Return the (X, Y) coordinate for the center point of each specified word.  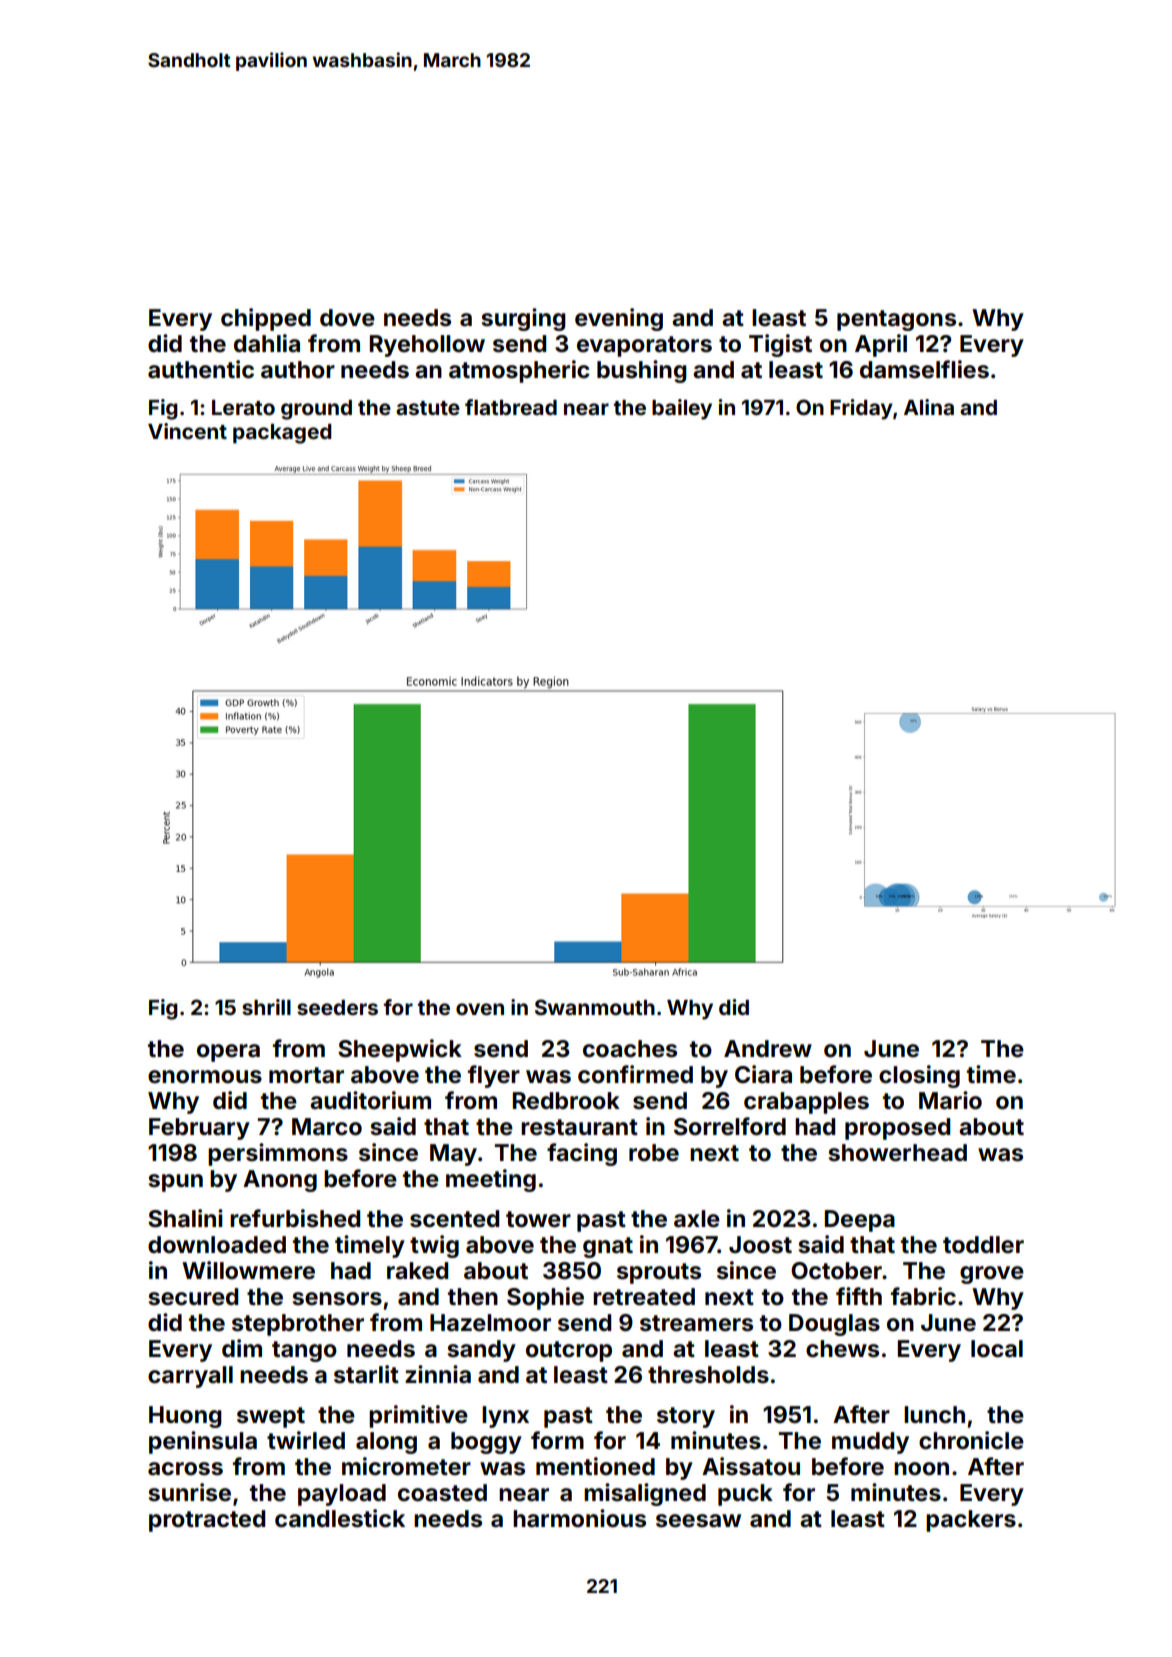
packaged (282, 434)
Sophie (545, 1298)
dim (242, 1348)
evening (619, 319)
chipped (266, 319)
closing (919, 1076)
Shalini (185, 1218)
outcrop (569, 1351)
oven (480, 1009)
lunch (934, 1415)
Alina (929, 407)
